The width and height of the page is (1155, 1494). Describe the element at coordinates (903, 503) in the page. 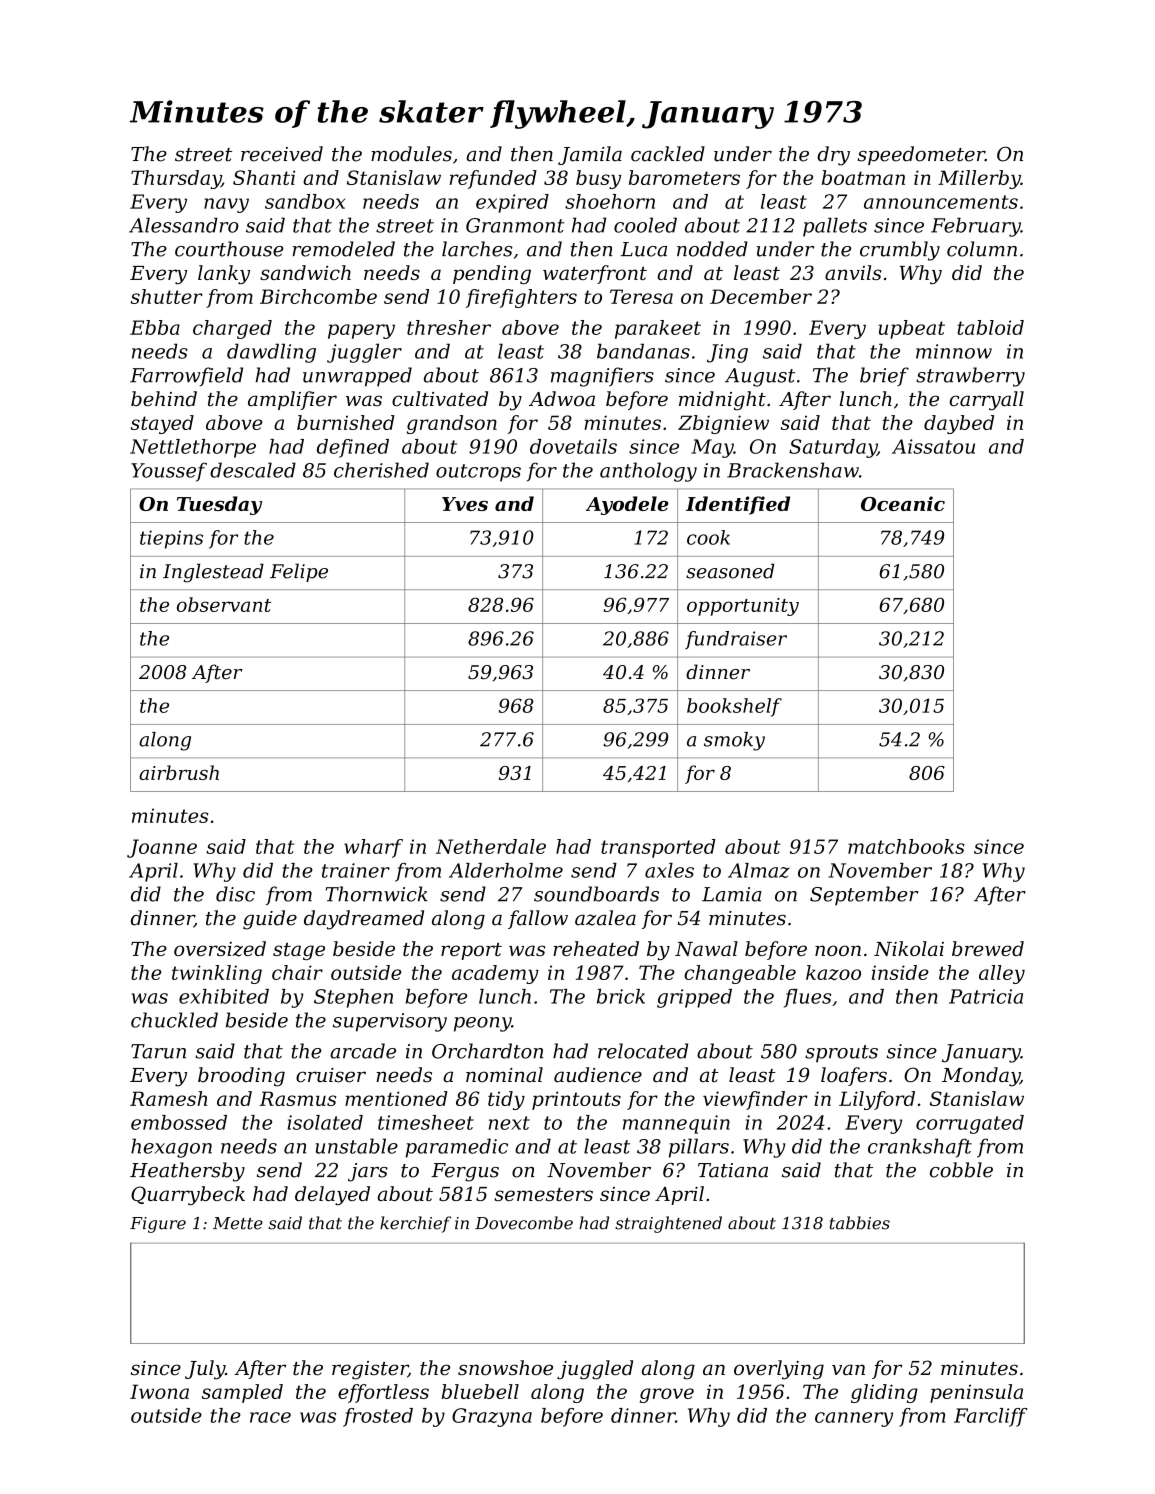

I see `Oceanic` at that location.
